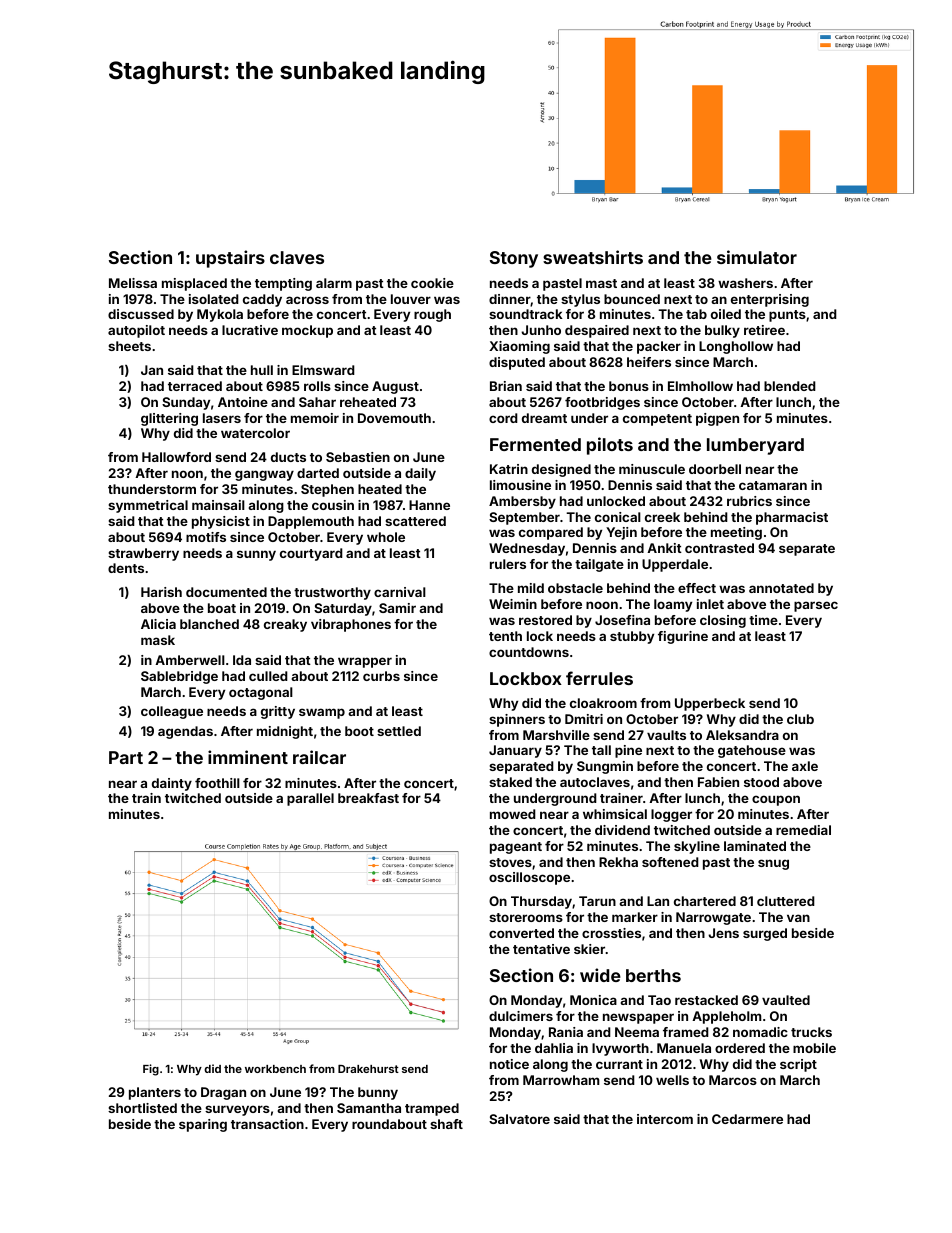 The image size is (952, 1233). I want to click on parallel, so click(310, 799).
